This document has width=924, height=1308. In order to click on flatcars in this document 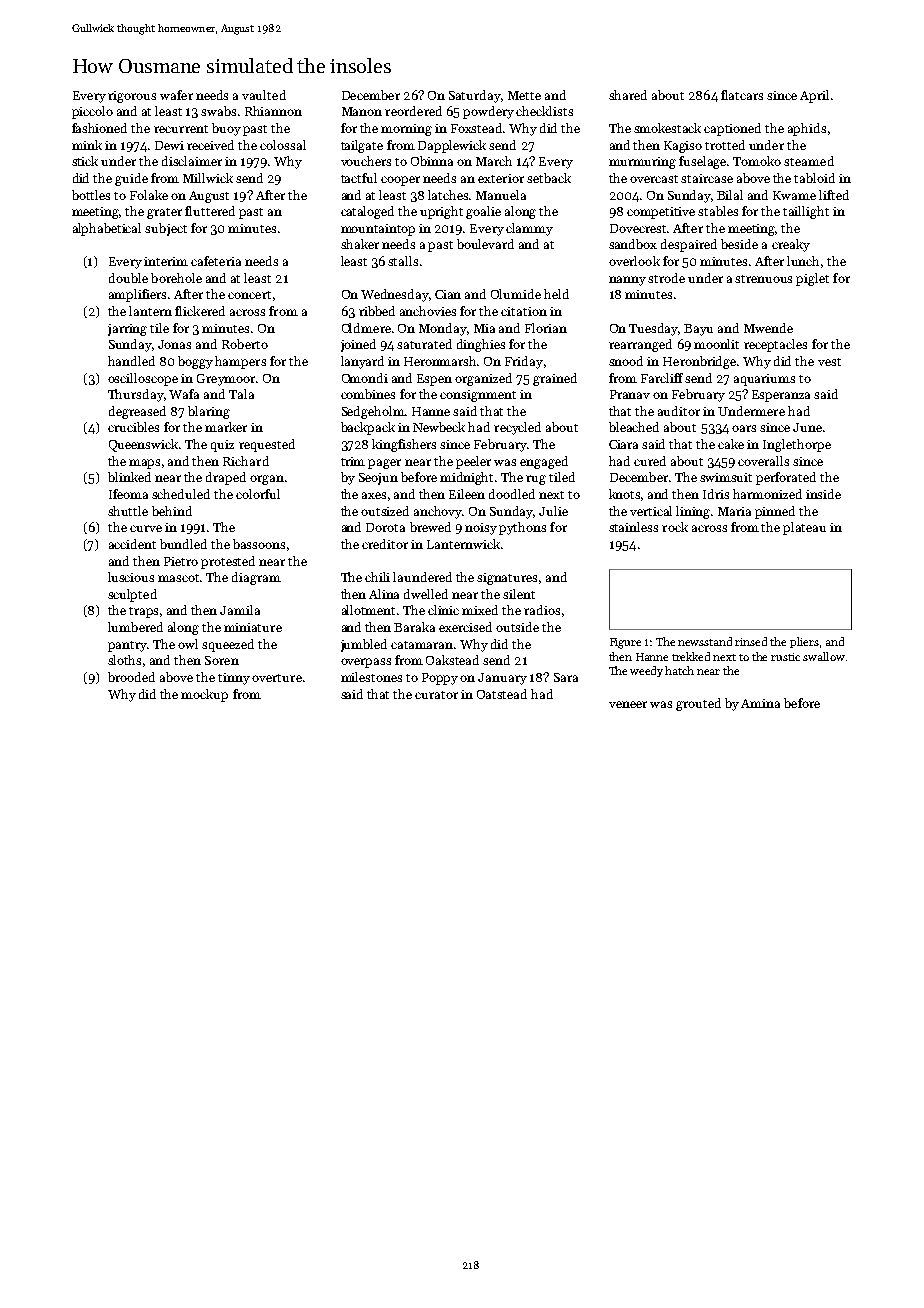, I will do `click(742, 95)`.
